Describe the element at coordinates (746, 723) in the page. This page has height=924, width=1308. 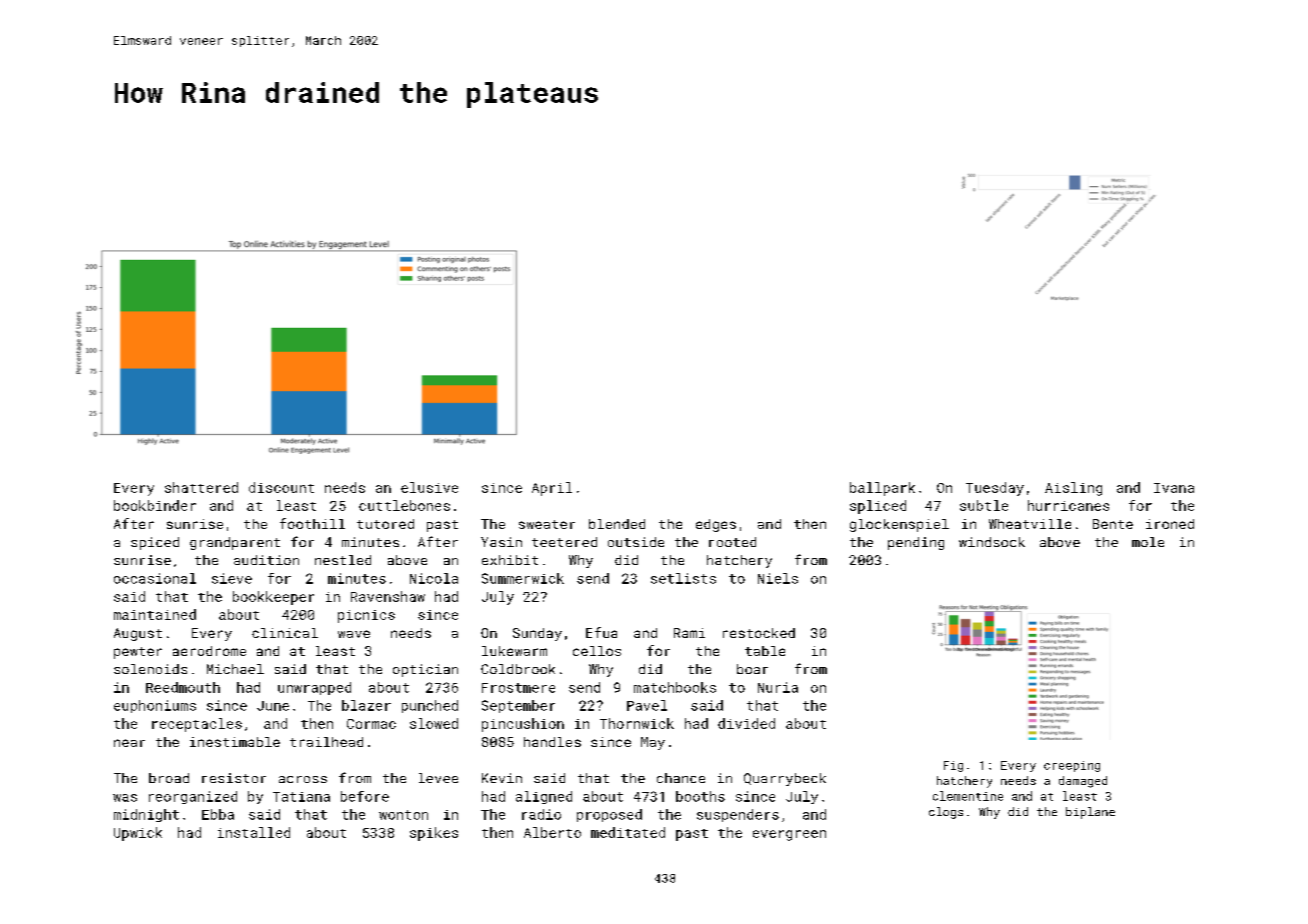
I see `divided` at that location.
